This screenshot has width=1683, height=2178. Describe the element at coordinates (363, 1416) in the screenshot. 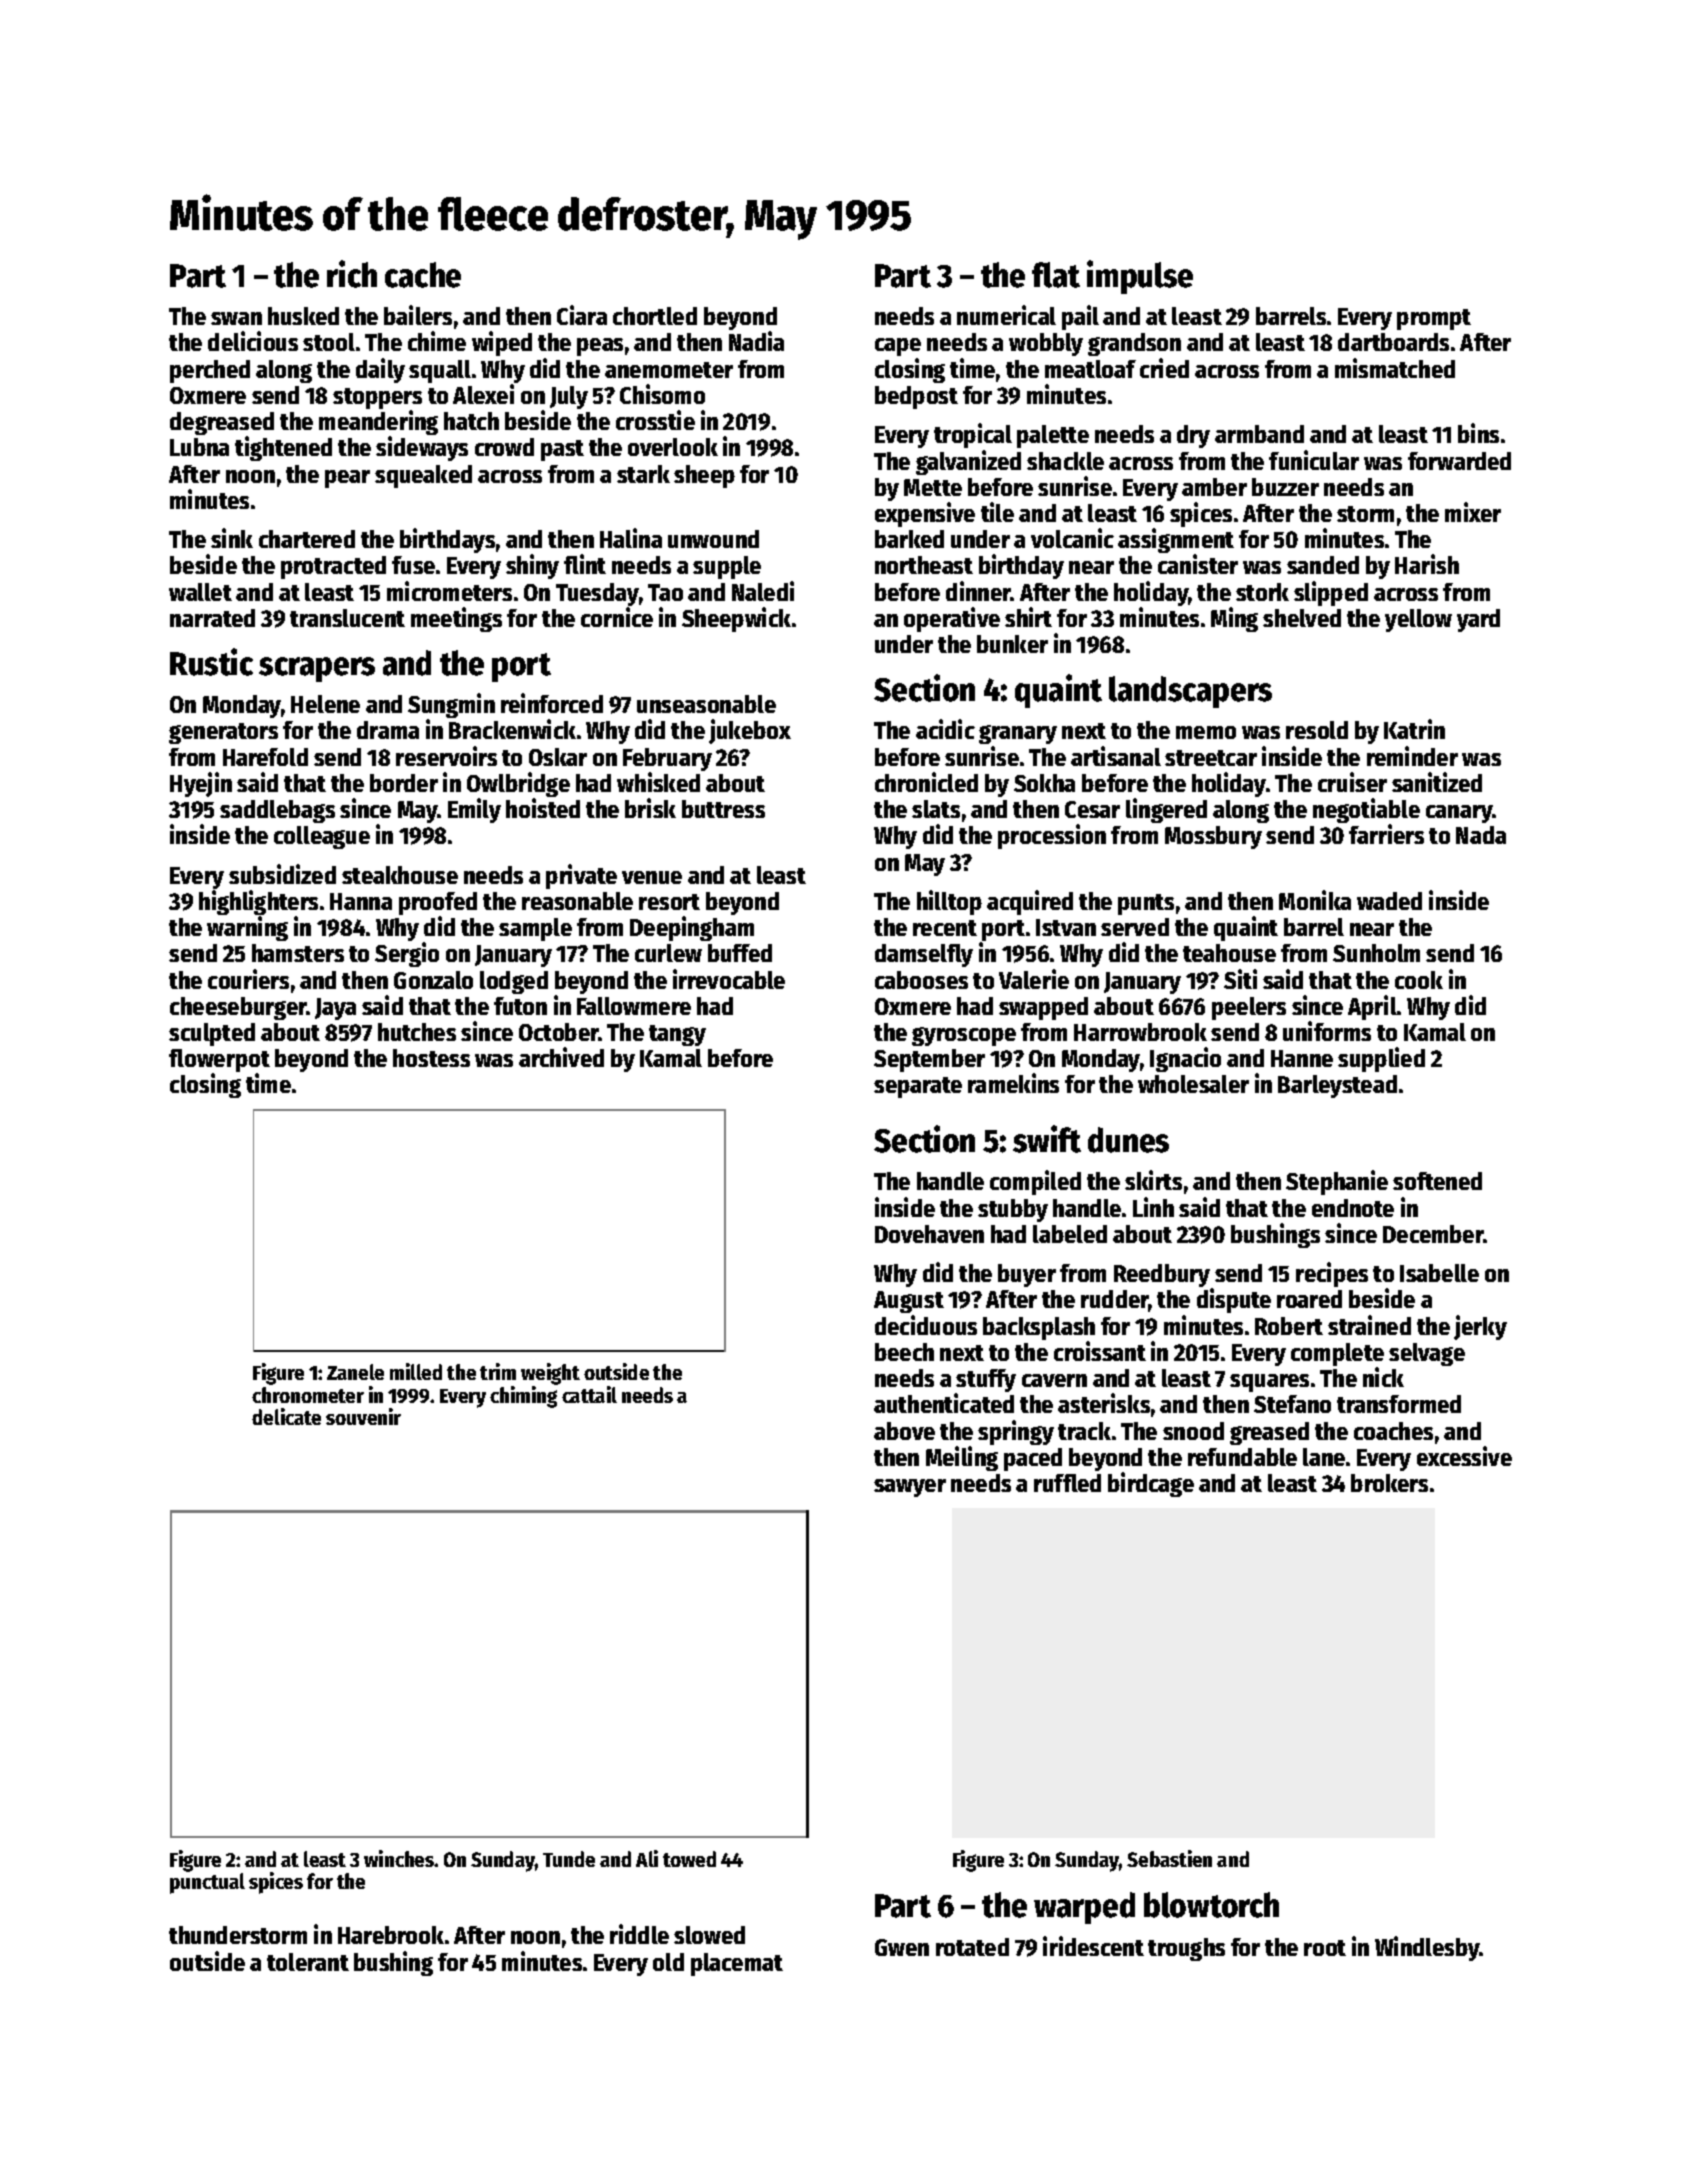

I see `souvenir` at that location.
